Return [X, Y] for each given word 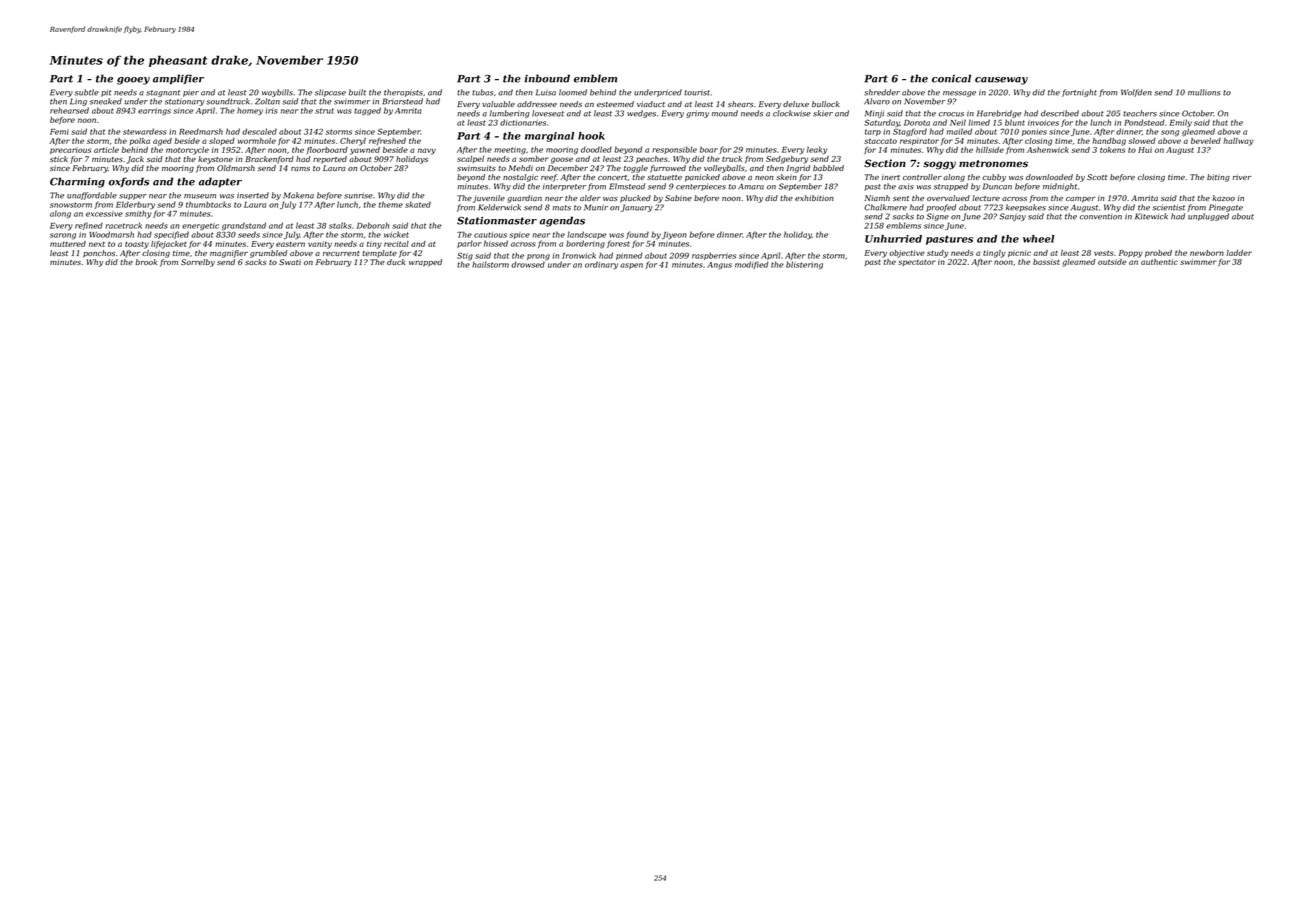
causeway [1001, 81]
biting [1218, 178]
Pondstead [1144, 122]
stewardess [144, 131]
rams [300, 169]
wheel [1038, 239]
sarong [63, 236]
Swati [290, 262]
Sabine [678, 198]
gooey [133, 81]
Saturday [882, 123]
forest [618, 244]
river [1242, 177]
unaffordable [92, 196]
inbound [547, 78]
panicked [702, 178]
